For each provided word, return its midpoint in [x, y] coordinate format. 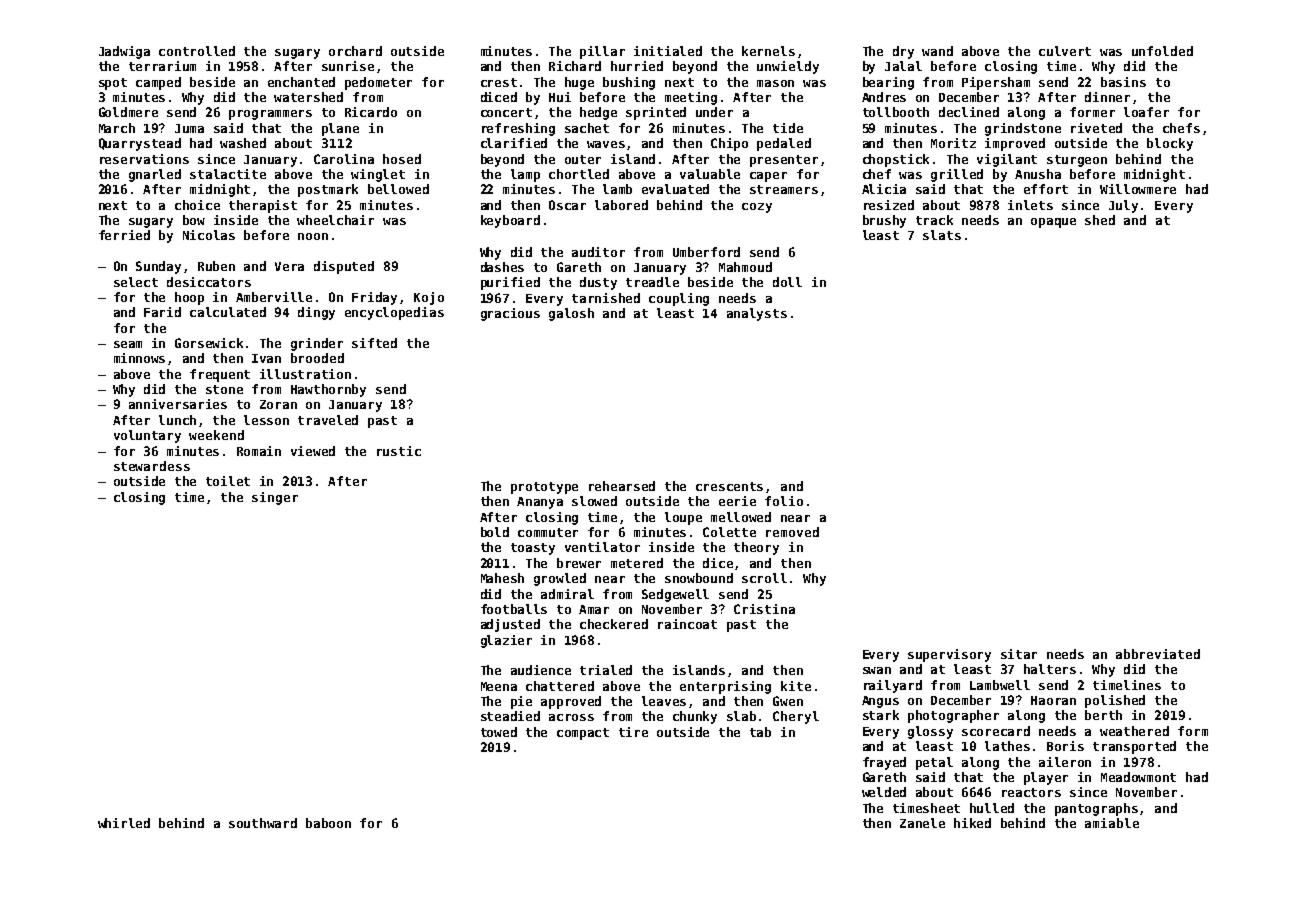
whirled [124, 823]
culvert [1065, 51]
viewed [313, 451]
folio [784, 501]
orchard [355, 51]
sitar [1019, 654]
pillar [602, 52]
